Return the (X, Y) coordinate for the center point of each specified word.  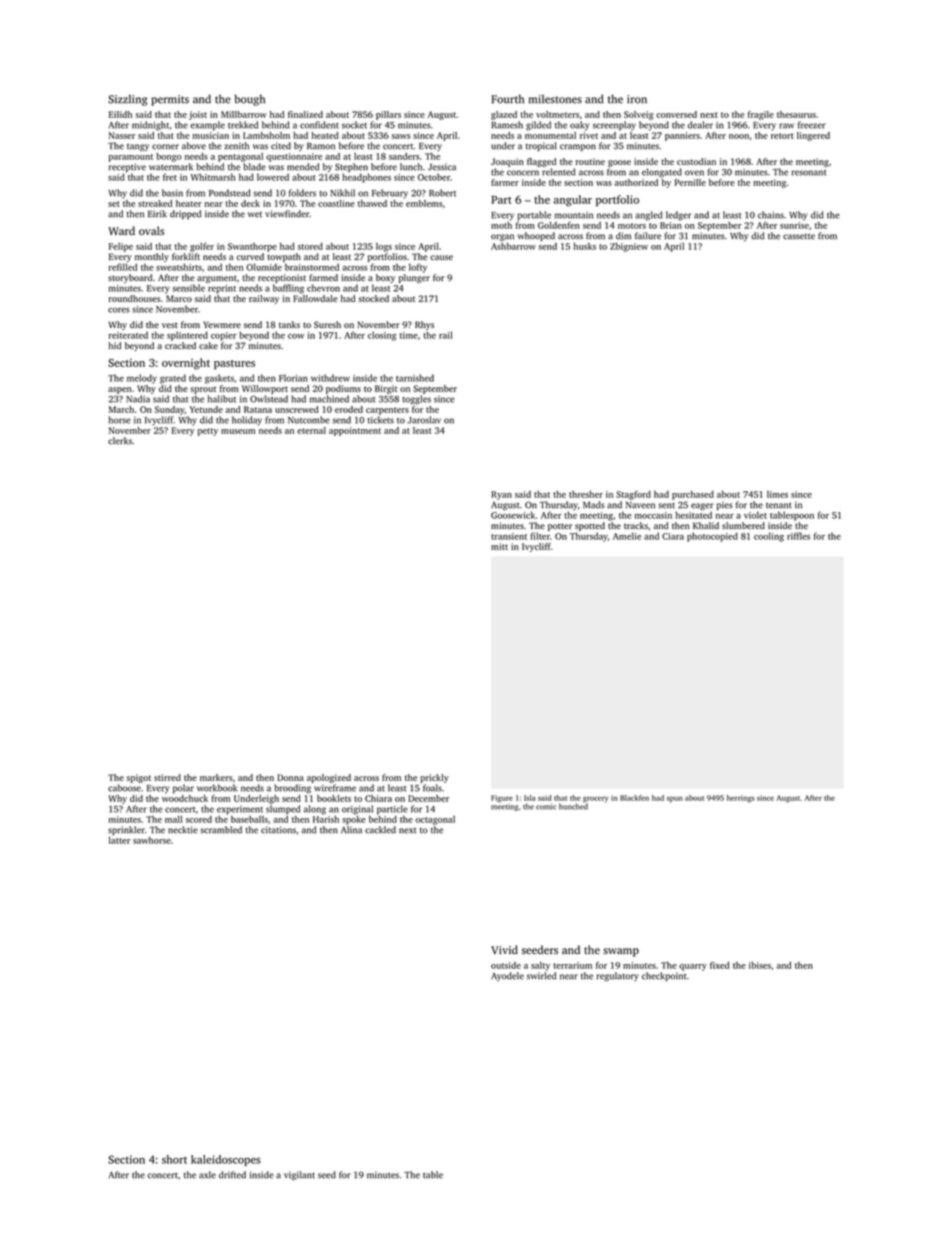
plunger (414, 278)
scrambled (221, 830)
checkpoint (664, 976)
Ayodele (507, 976)
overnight (186, 364)
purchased (693, 495)
